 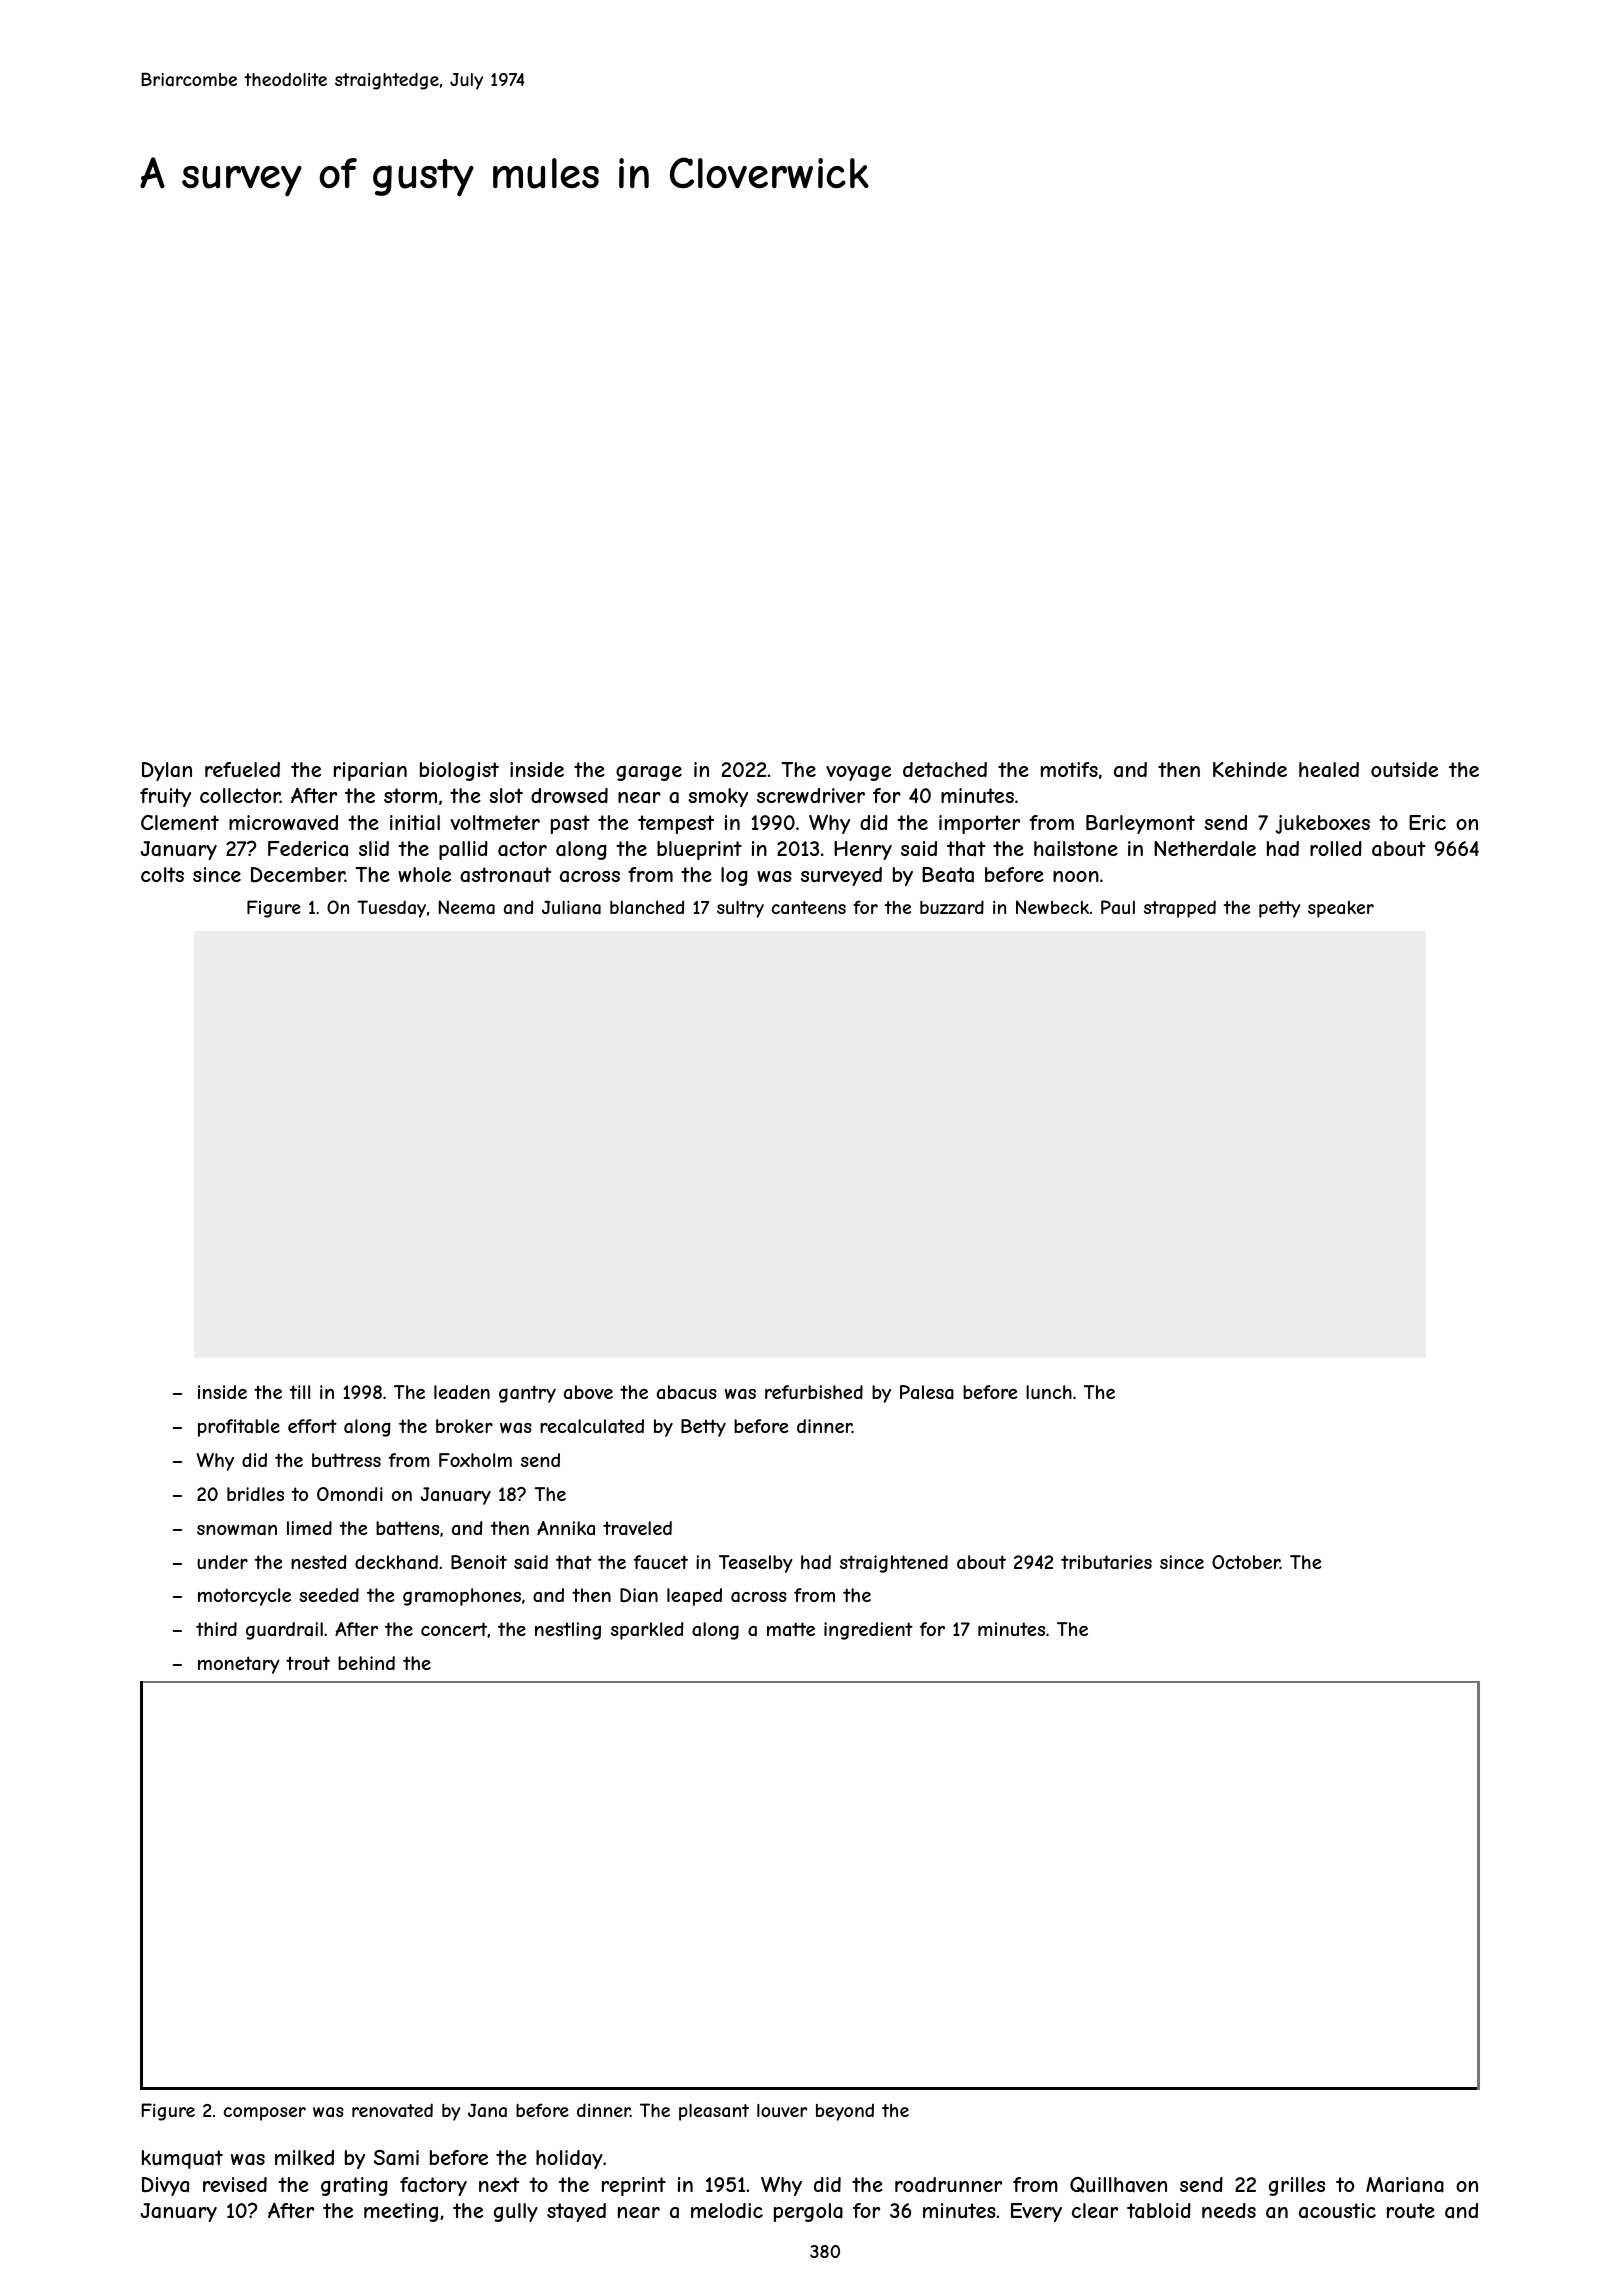 What do you see at coordinates (703, 1428) in the screenshot?
I see `Betty` at bounding box center [703, 1428].
